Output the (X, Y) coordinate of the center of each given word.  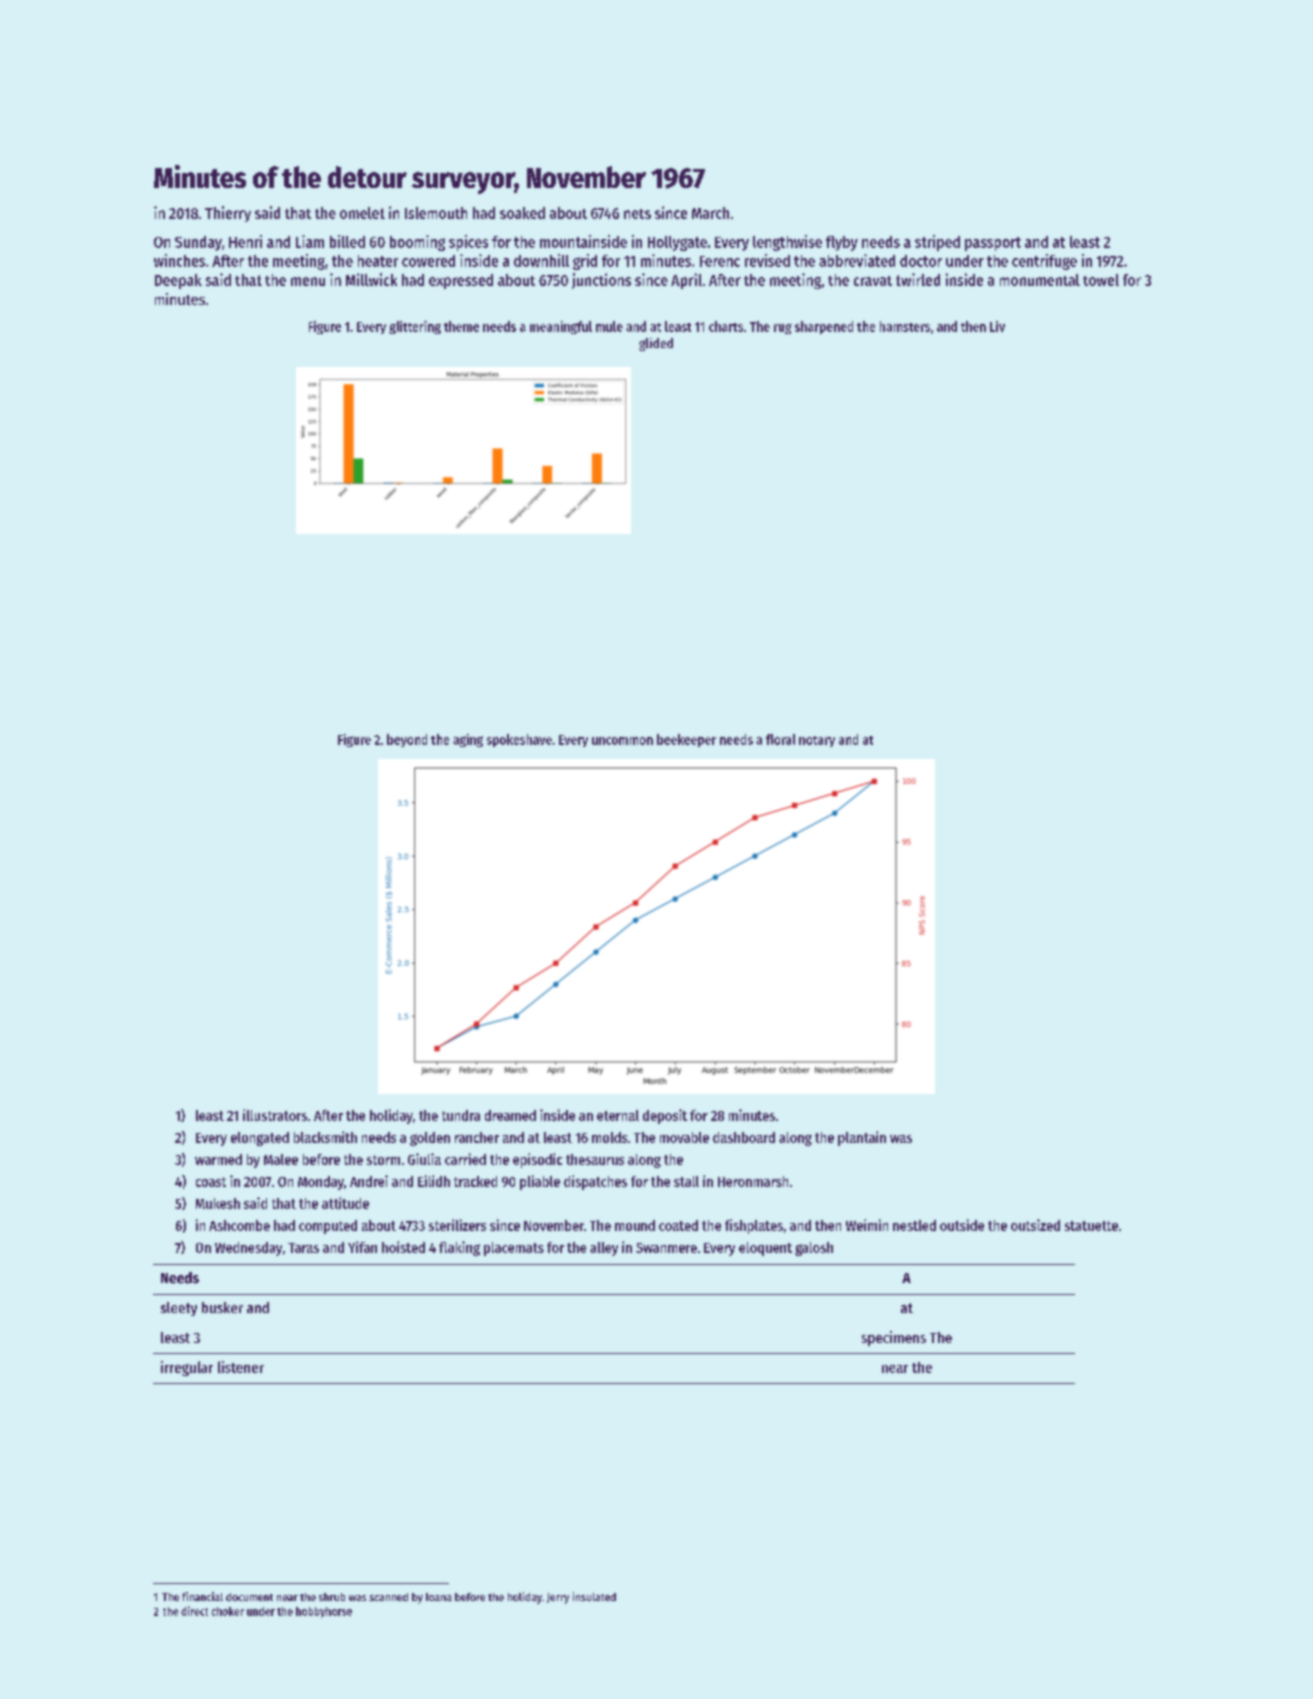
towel (1101, 280)
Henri (245, 241)
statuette (1091, 1226)
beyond (407, 740)
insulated (594, 1596)
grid (585, 262)
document (249, 1597)
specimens (894, 1338)
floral (780, 739)
